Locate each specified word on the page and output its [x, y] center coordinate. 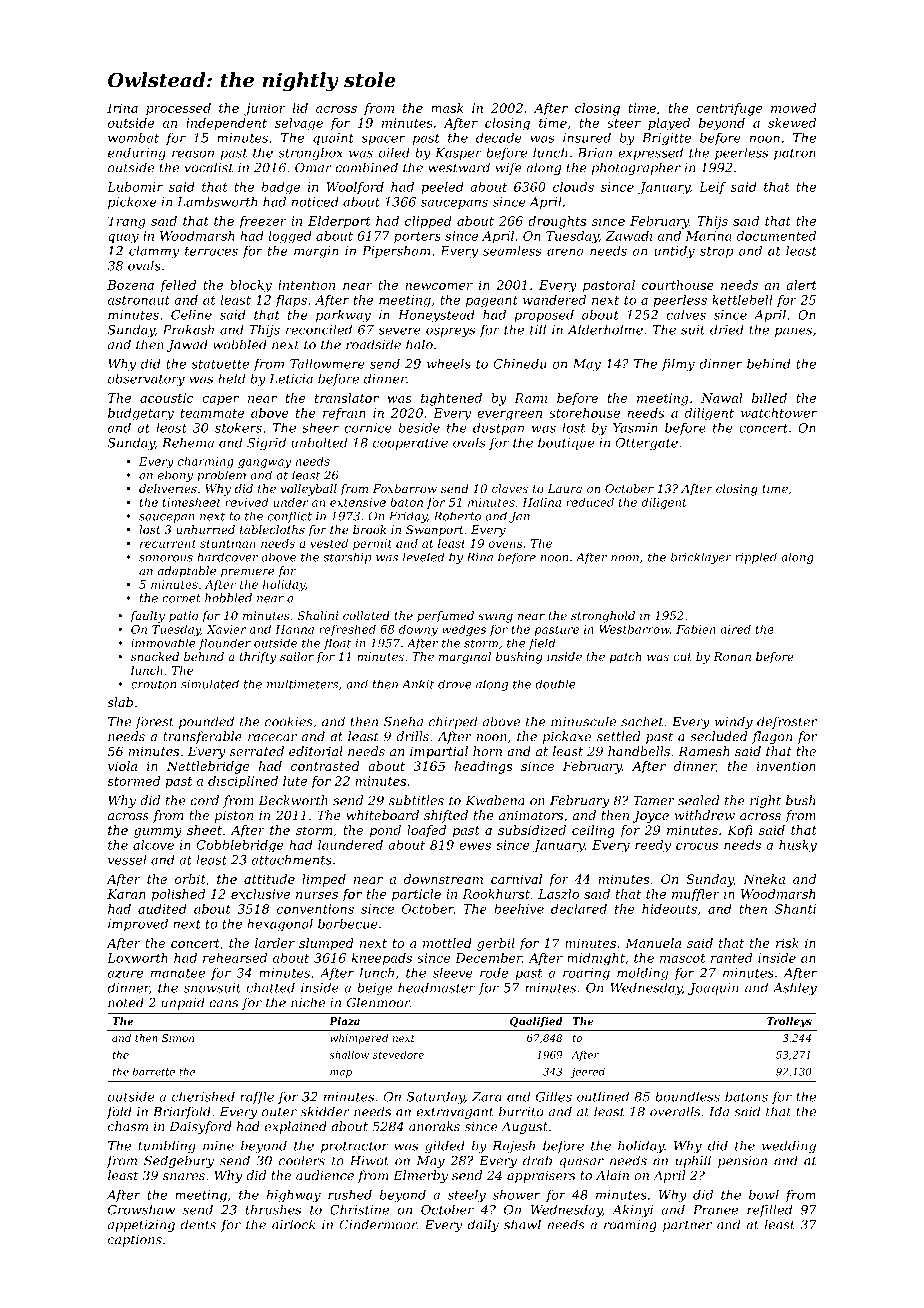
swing [495, 617]
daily [483, 1225]
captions [135, 1241]
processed [178, 109]
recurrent [168, 544]
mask [447, 108]
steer [624, 123]
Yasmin [635, 428]
